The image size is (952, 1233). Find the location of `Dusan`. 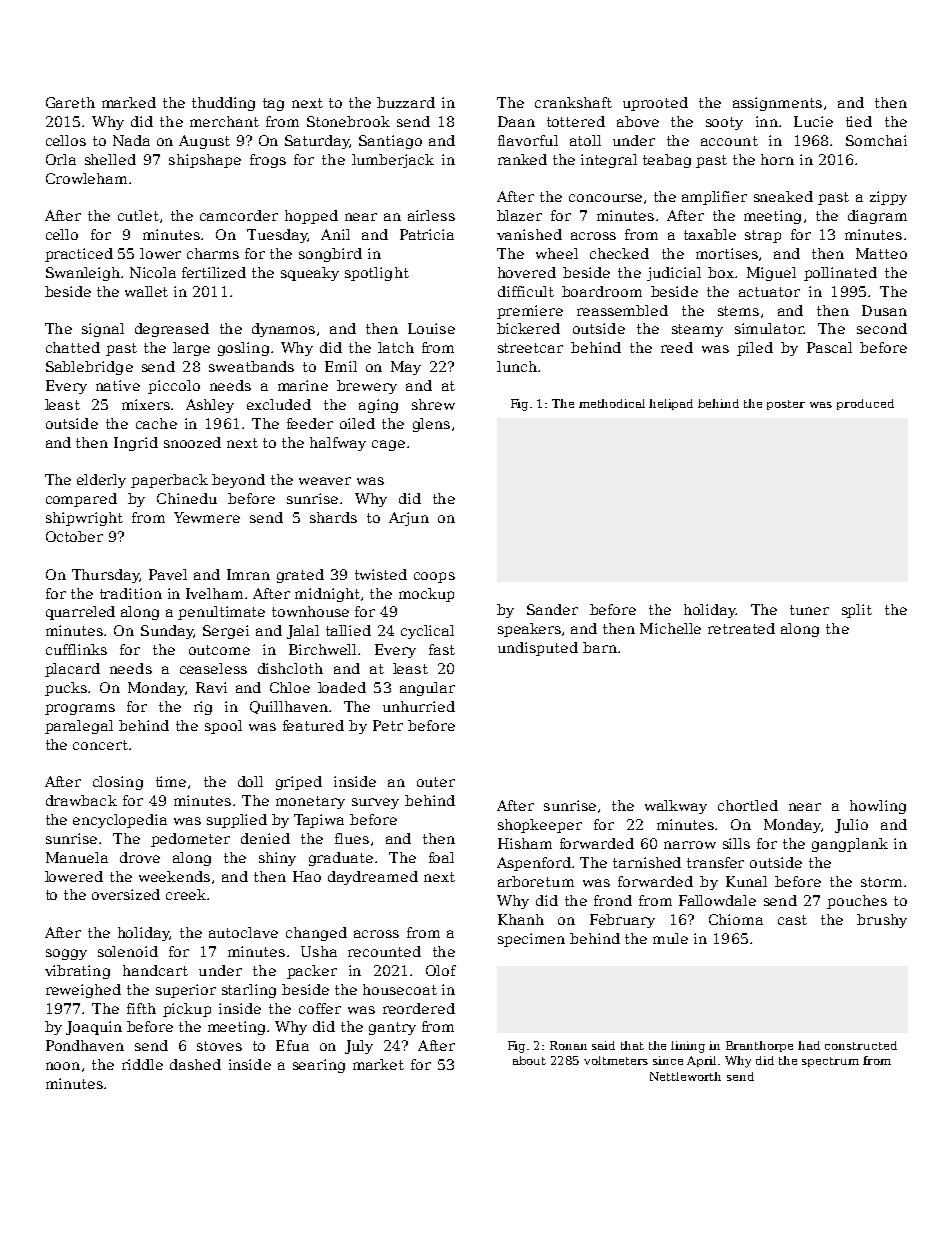

Dusan is located at coordinates (884, 310).
